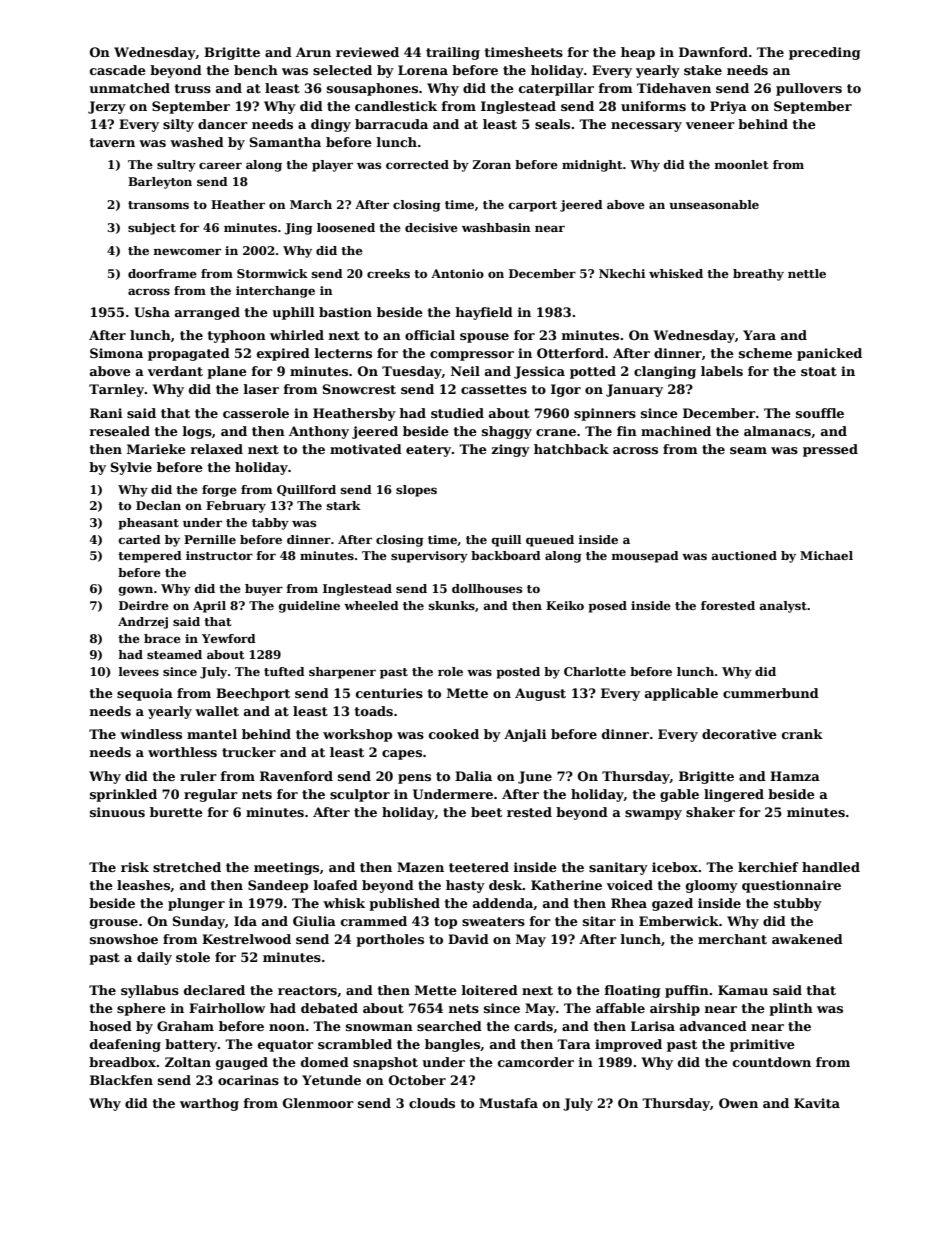 The width and height of the screenshot is (952, 1233). Describe the element at coordinates (209, 1104) in the screenshot. I see `warthog` at that location.
